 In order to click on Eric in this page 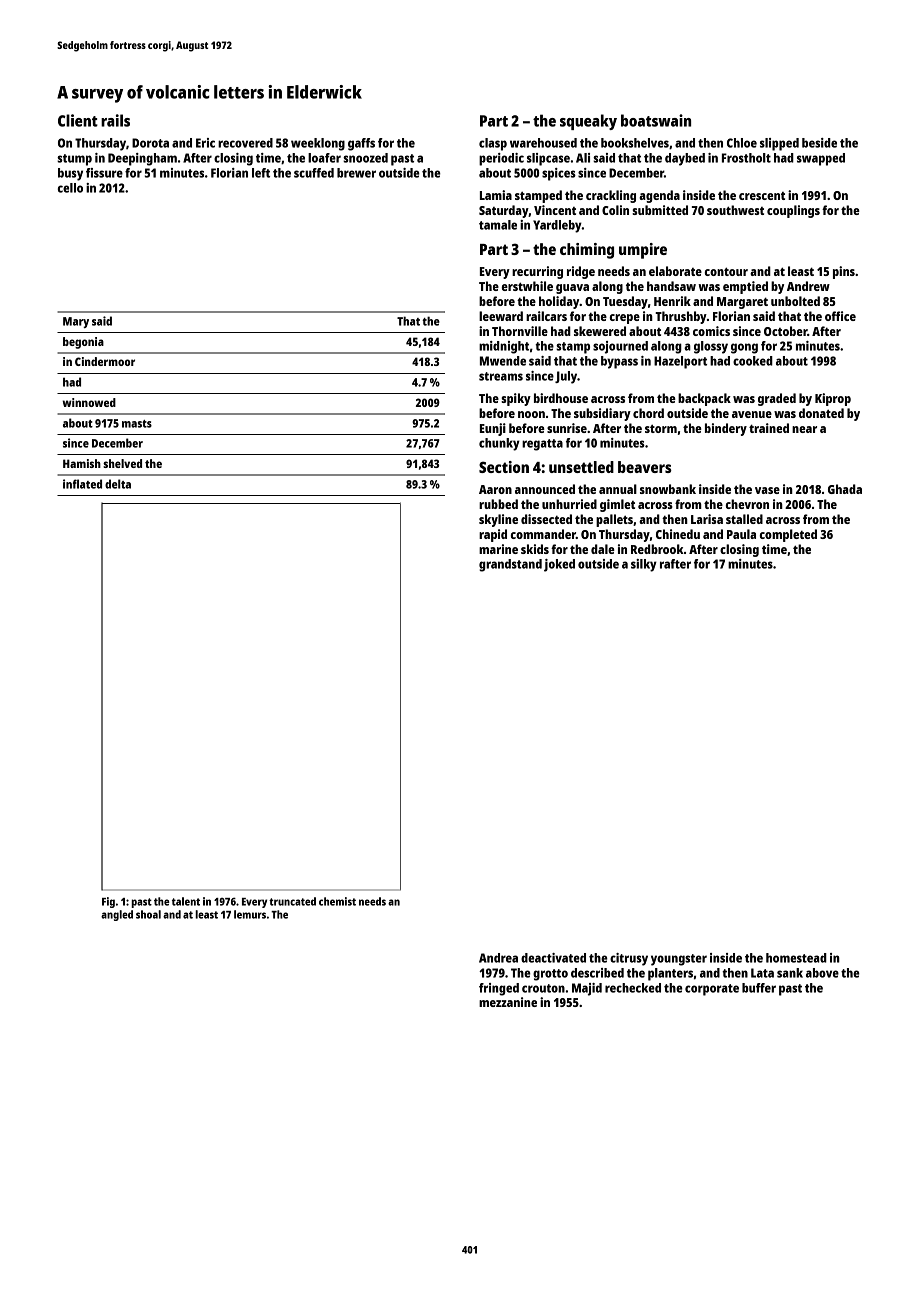, I will do `click(205, 143)`.
